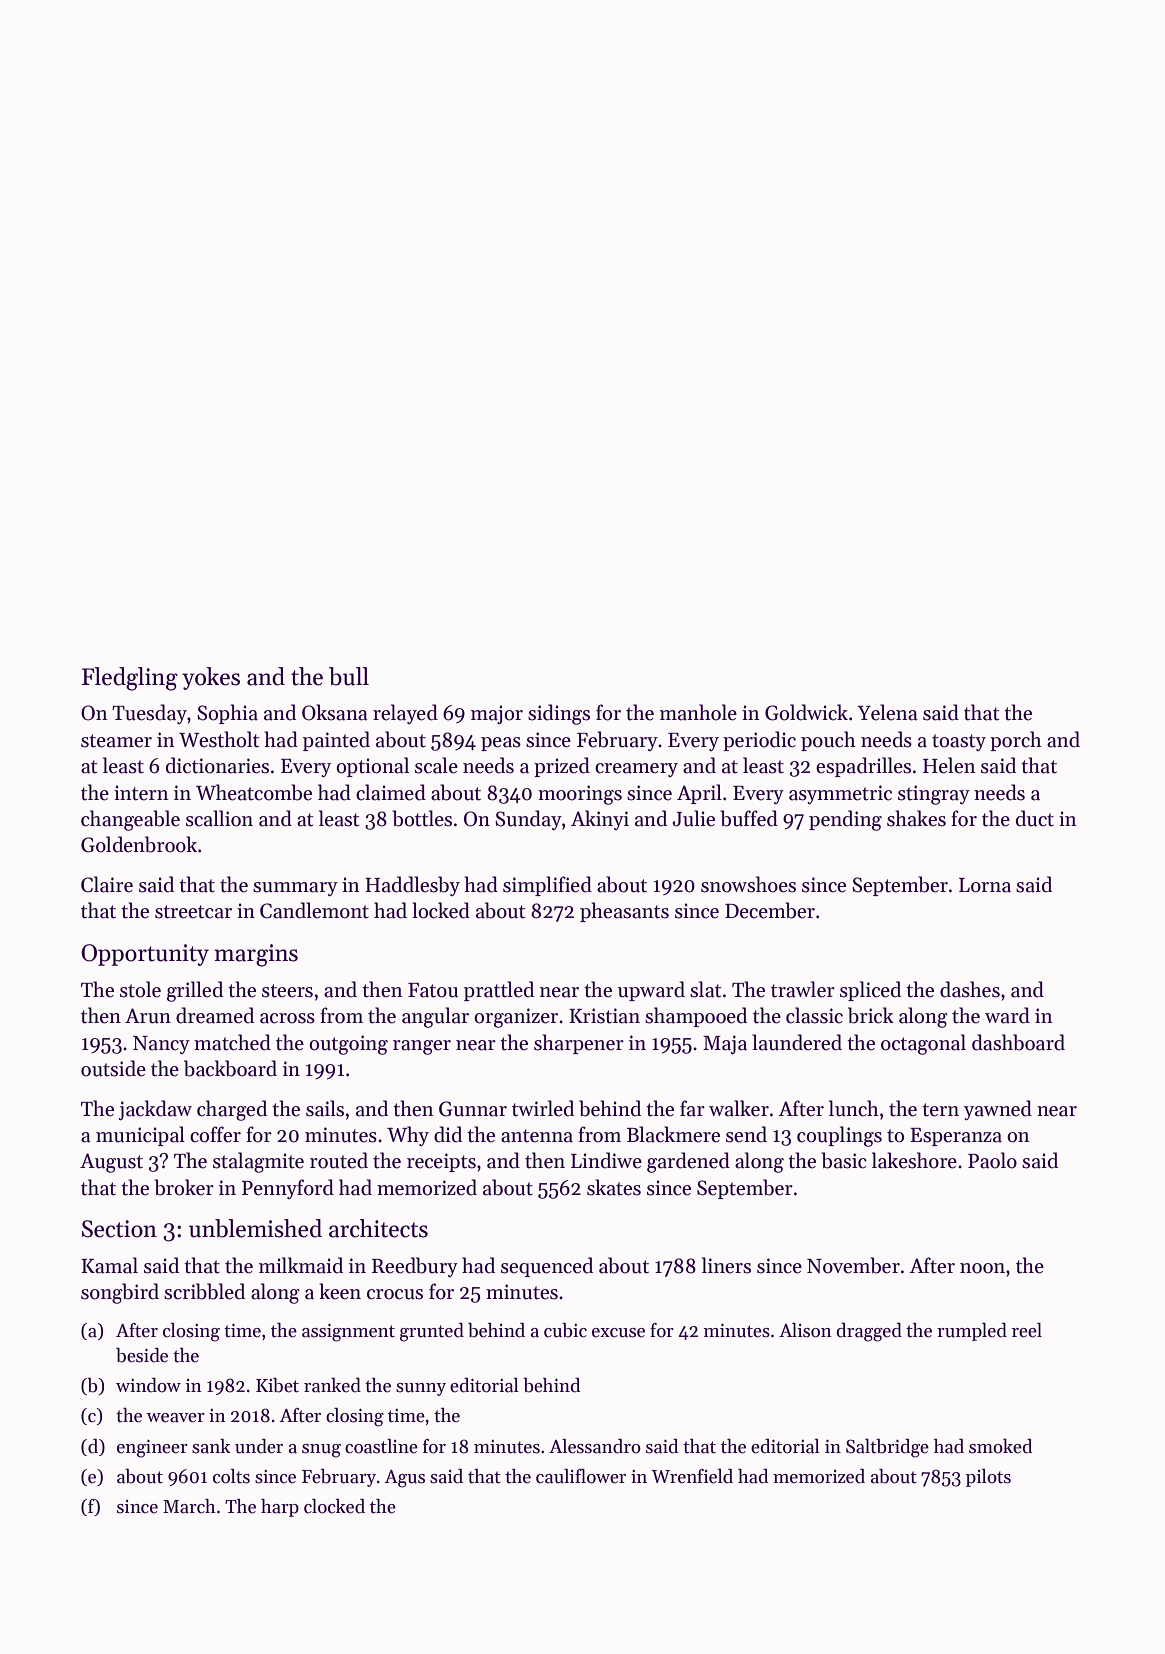 The width and height of the screenshot is (1165, 1654). Describe the element at coordinates (970, 989) in the screenshot. I see `dashes` at that location.
